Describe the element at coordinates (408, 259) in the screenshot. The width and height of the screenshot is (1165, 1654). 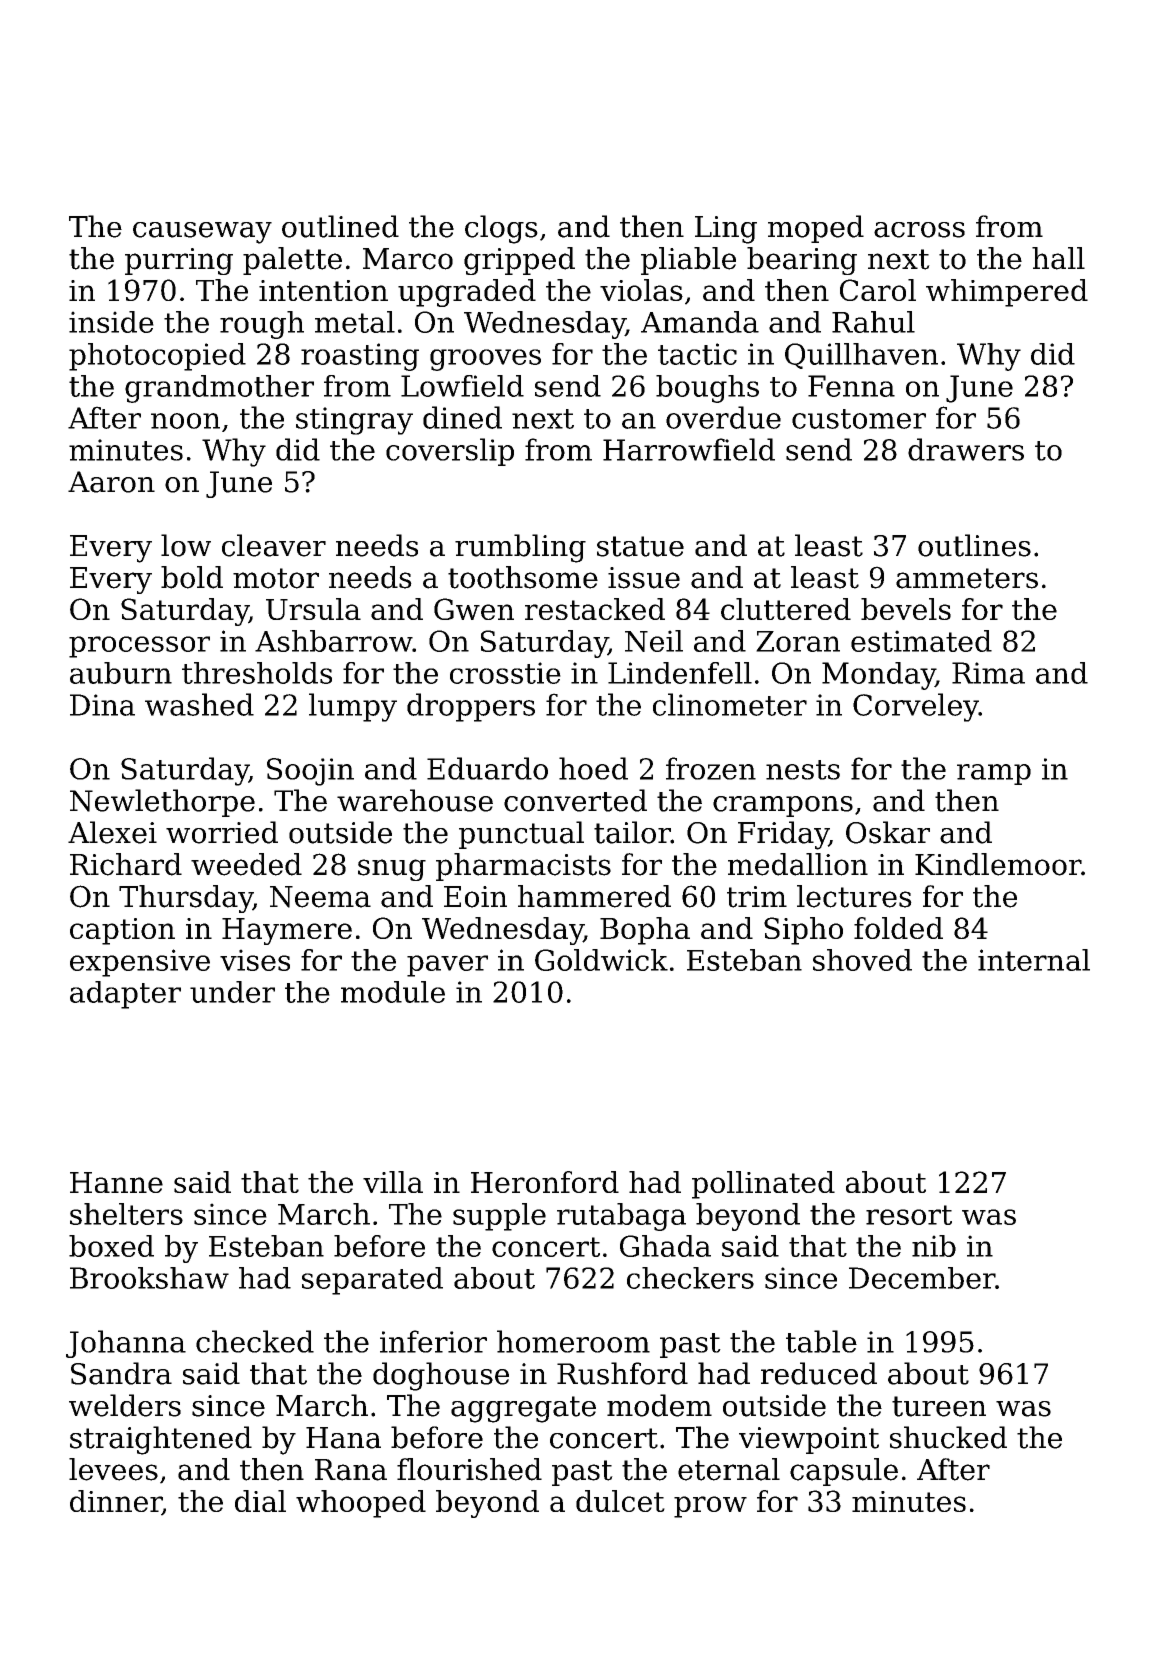
I see `Marco` at that location.
